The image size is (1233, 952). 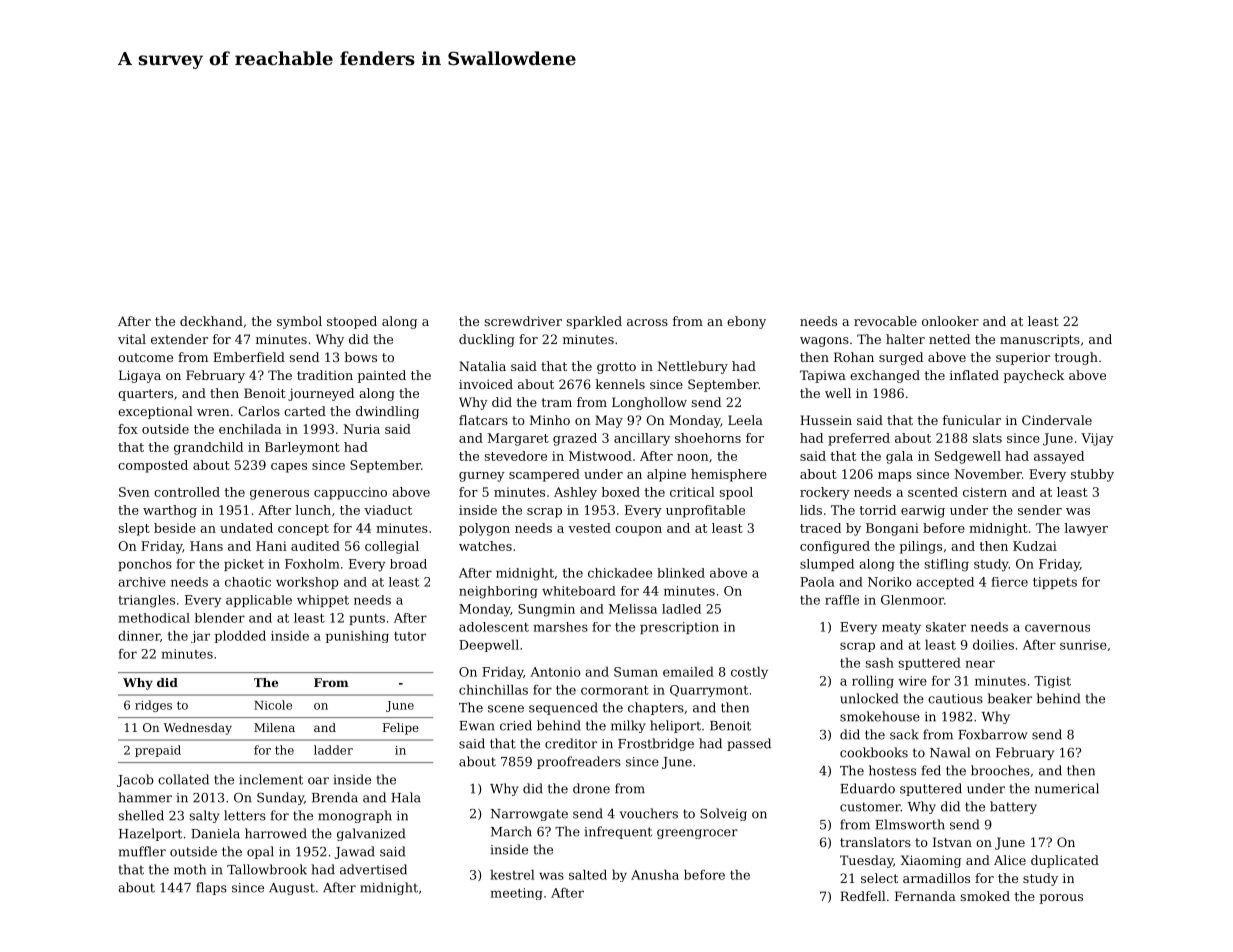 I want to click on August, so click(x=292, y=889).
